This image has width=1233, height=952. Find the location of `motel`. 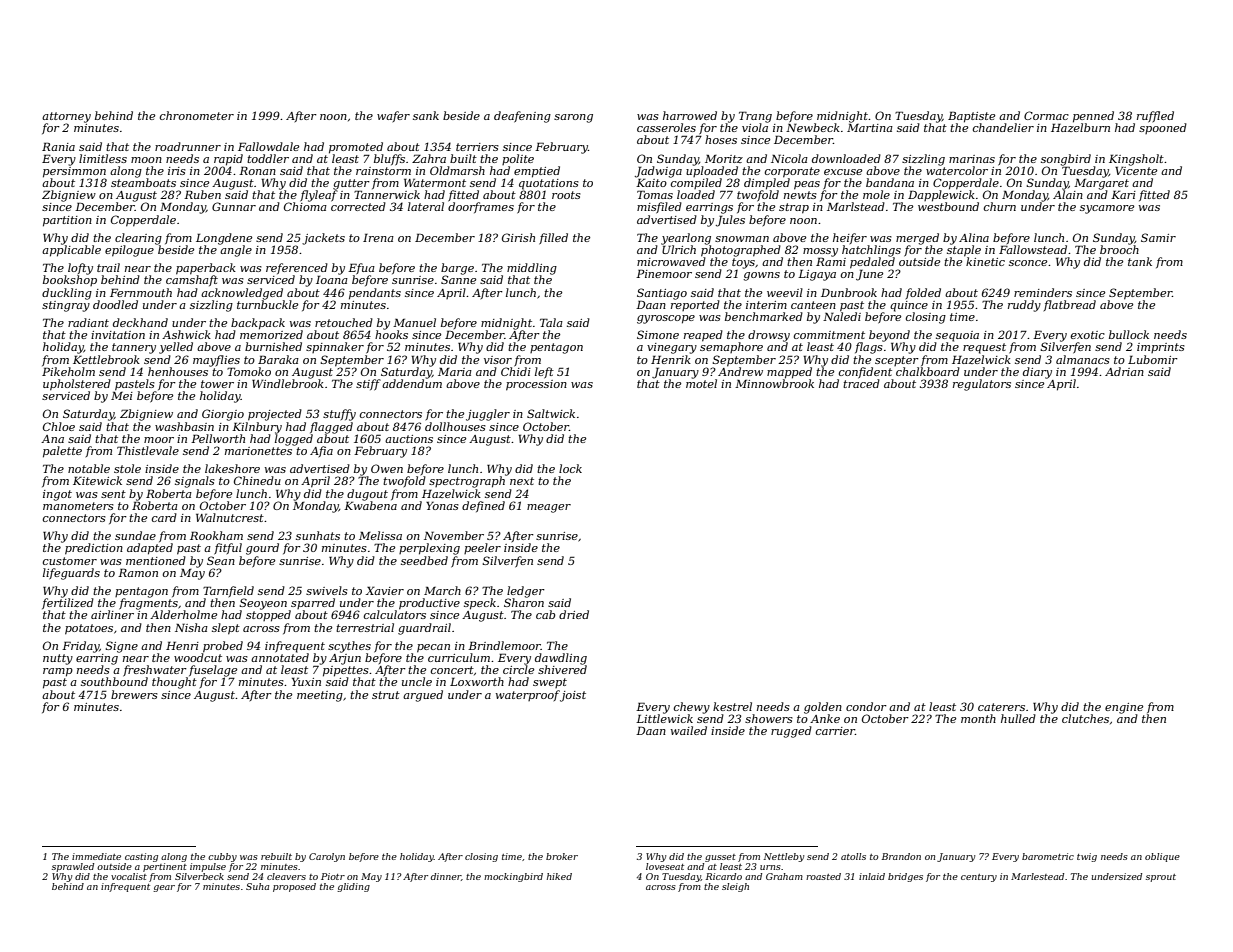

motel is located at coordinates (701, 383).
